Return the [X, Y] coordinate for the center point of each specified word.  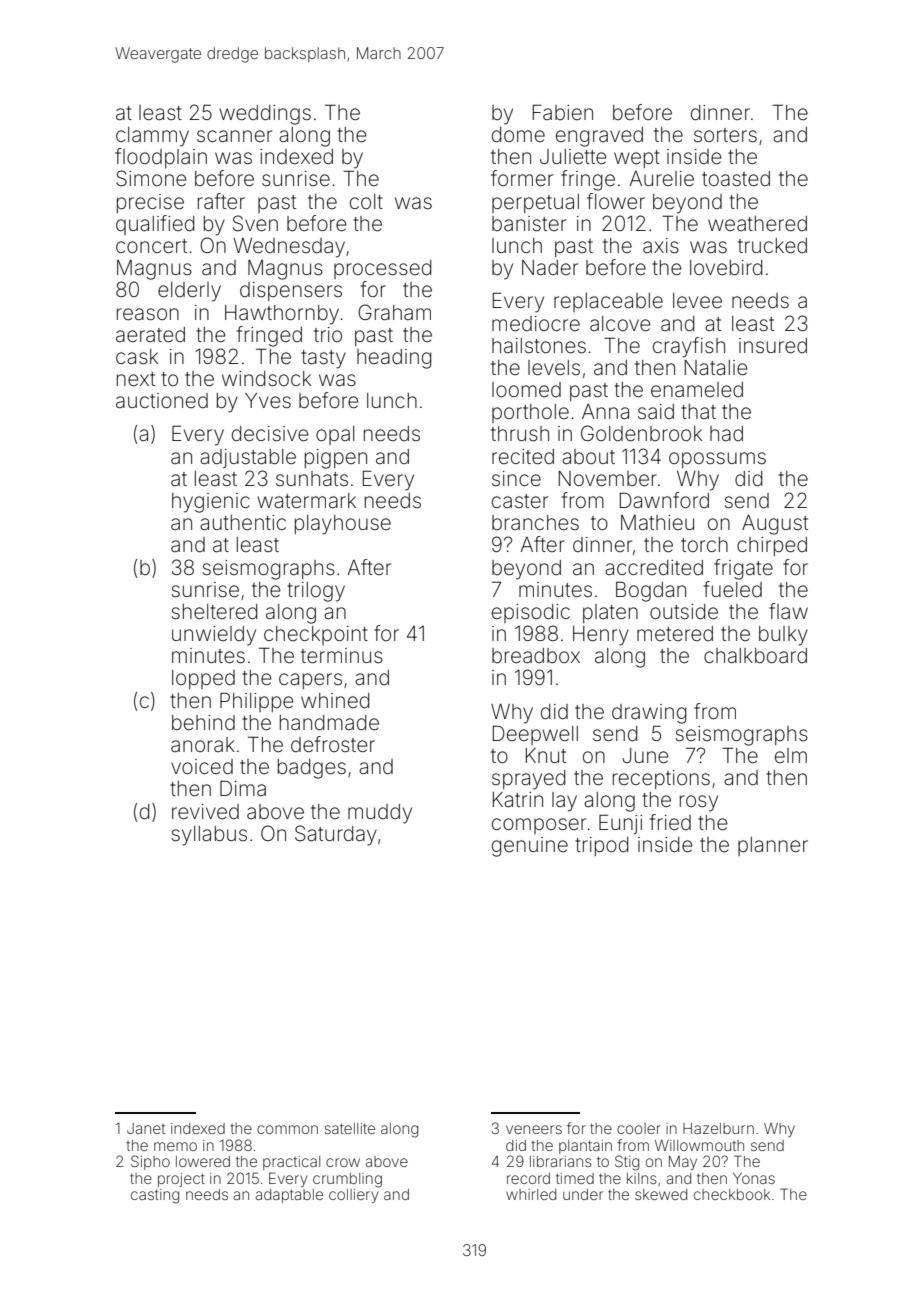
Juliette [573, 157]
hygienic [211, 503]
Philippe [257, 702]
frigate [743, 569]
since [516, 478]
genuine [530, 847]
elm [791, 755]
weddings [265, 115]
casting [155, 1196]
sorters [725, 135]
